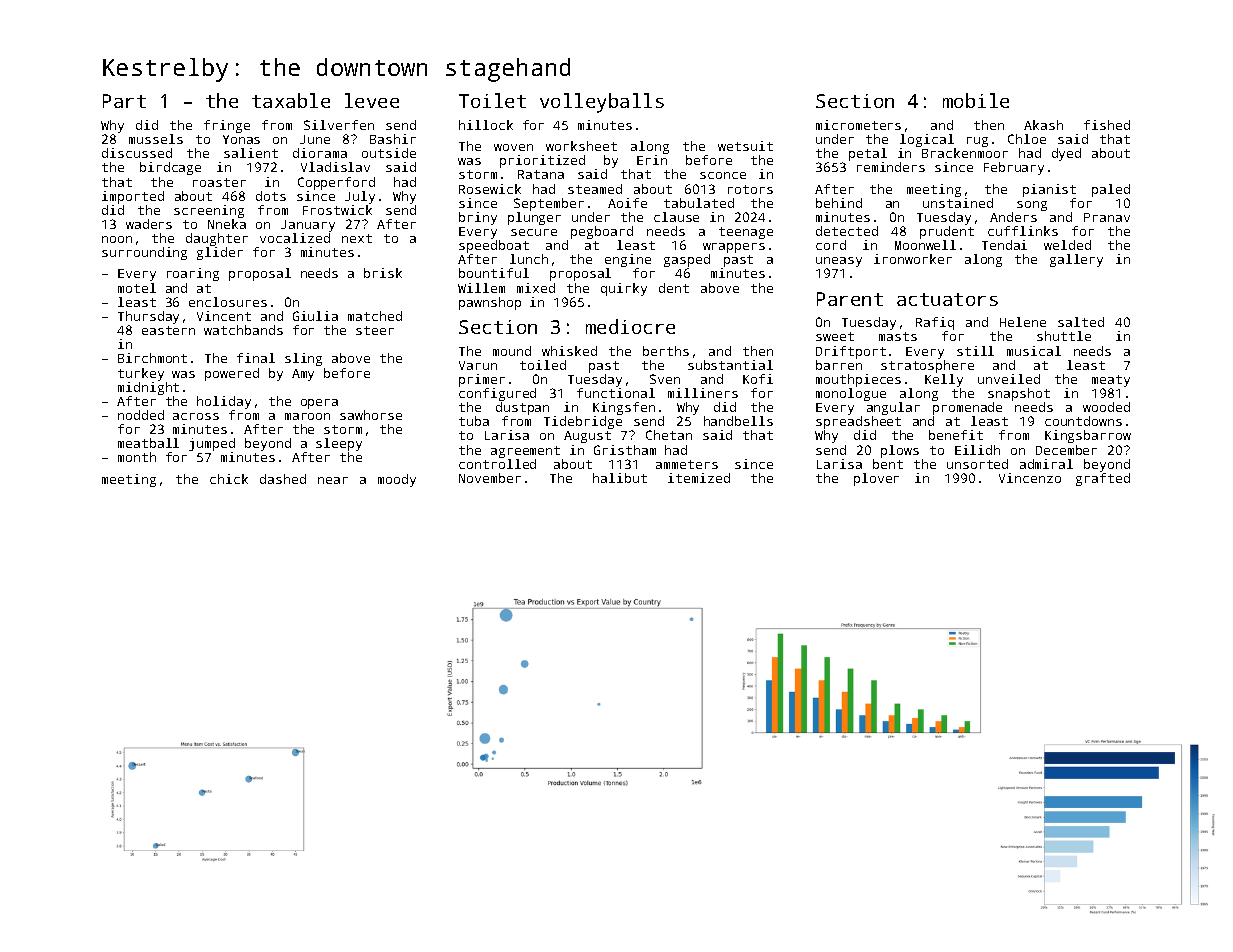 This page has height=952, width=1233. I want to click on Gristham, so click(625, 450).
